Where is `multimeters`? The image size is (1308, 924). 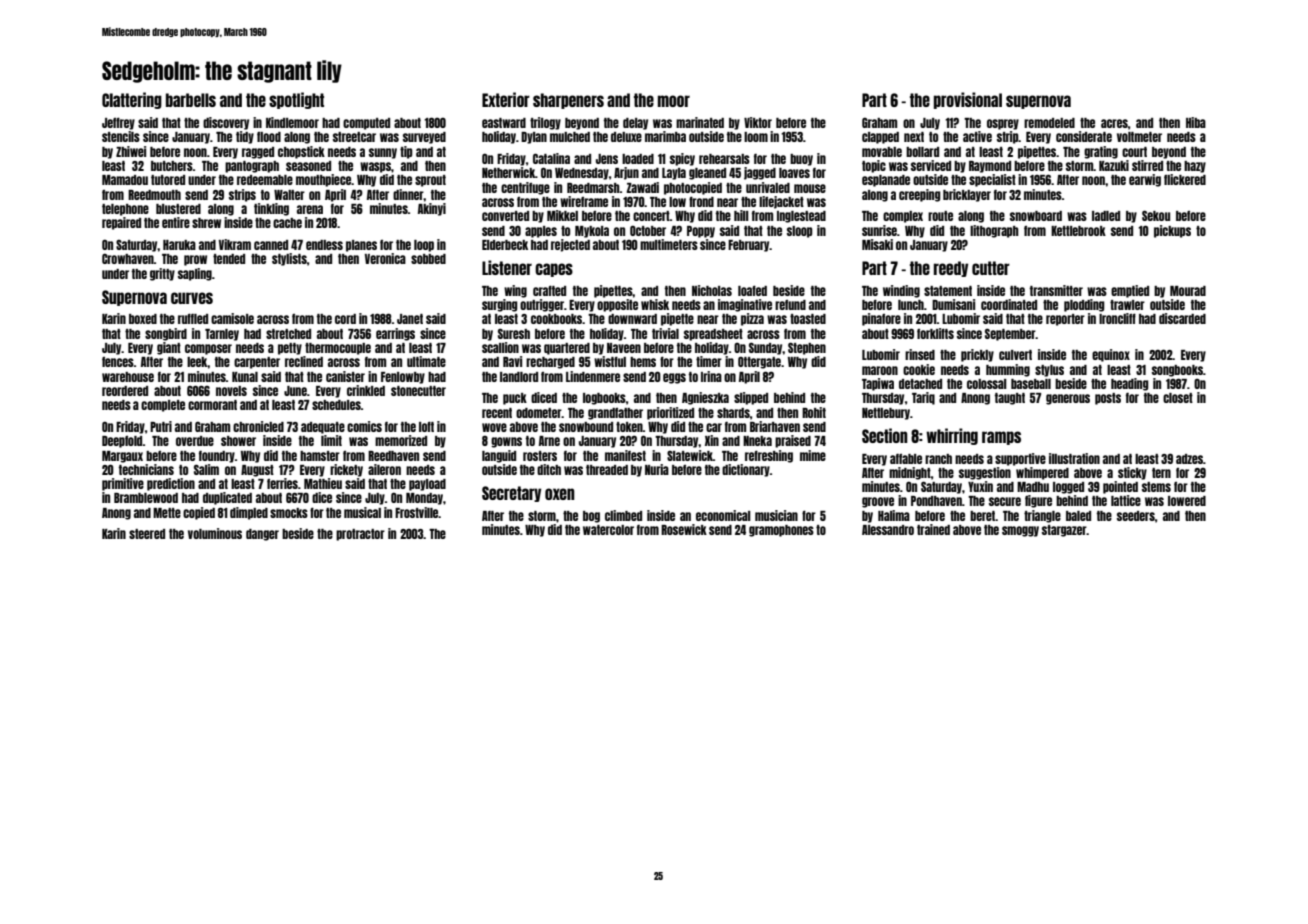
multimeters is located at coordinates (669, 244).
